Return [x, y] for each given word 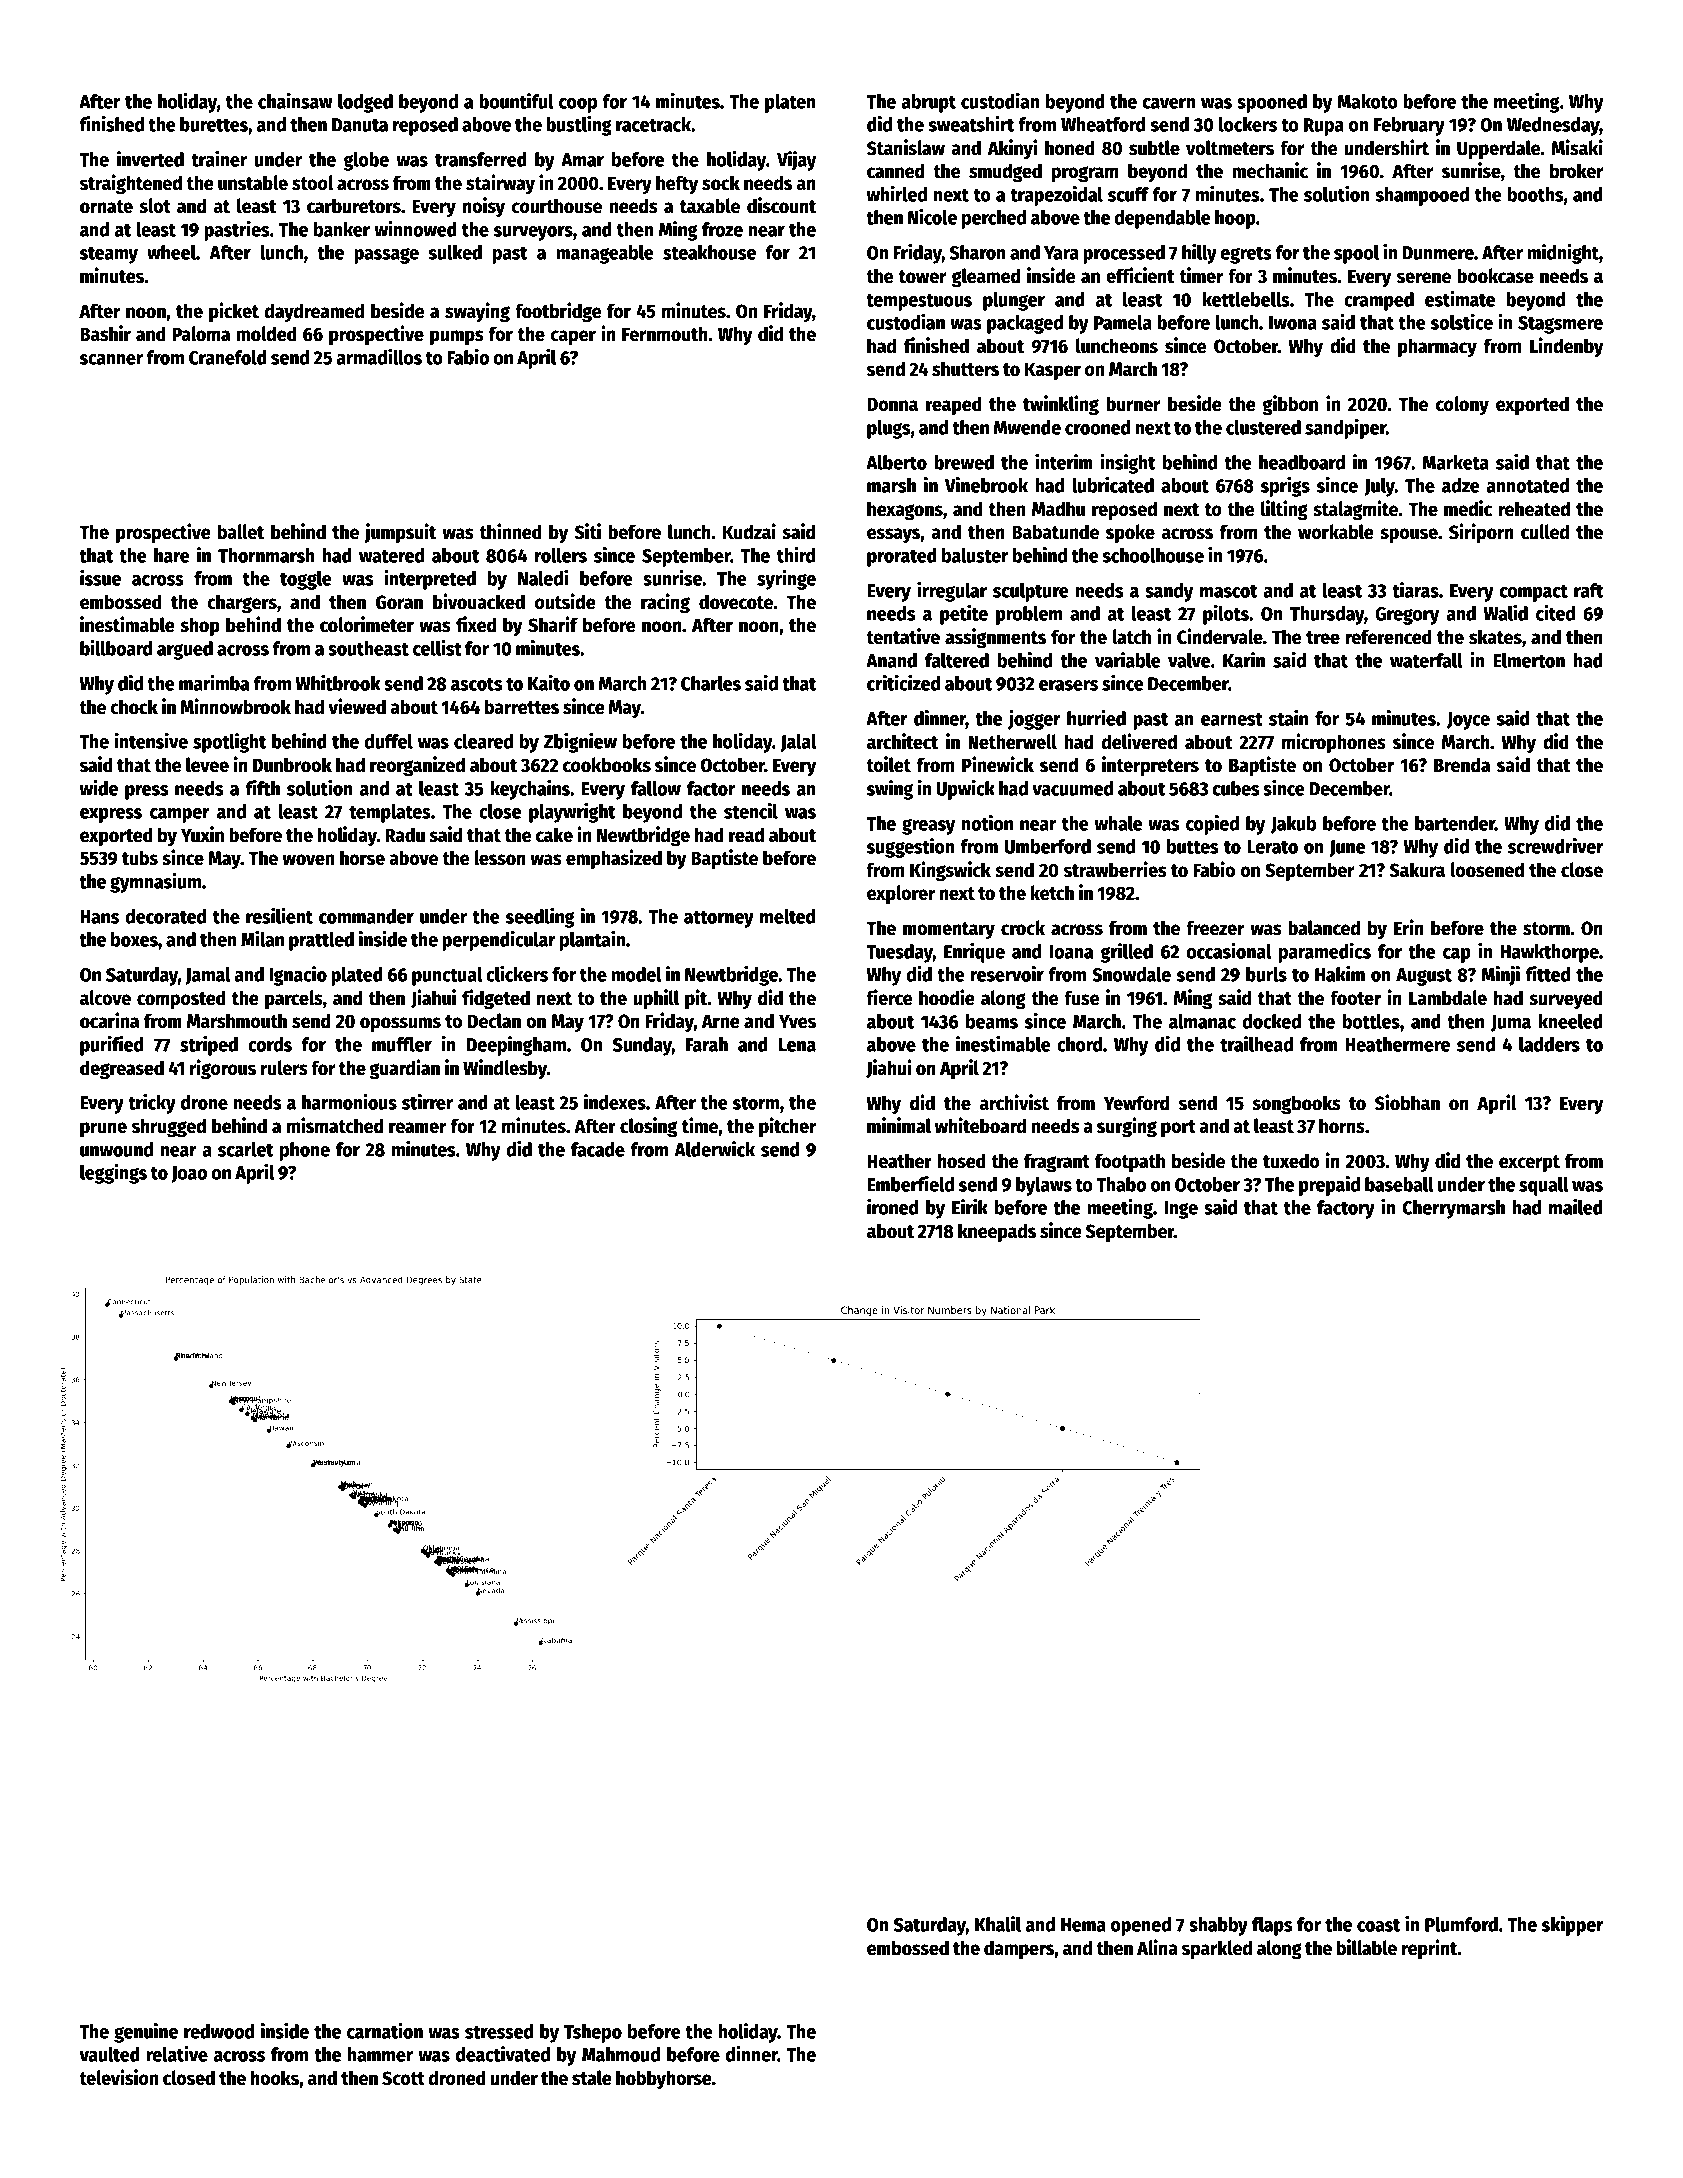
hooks [275, 2078]
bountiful [516, 101]
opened [1141, 1926]
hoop [1235, 219]
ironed [892, 1207]
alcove [105, 998]
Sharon [978, 252]
